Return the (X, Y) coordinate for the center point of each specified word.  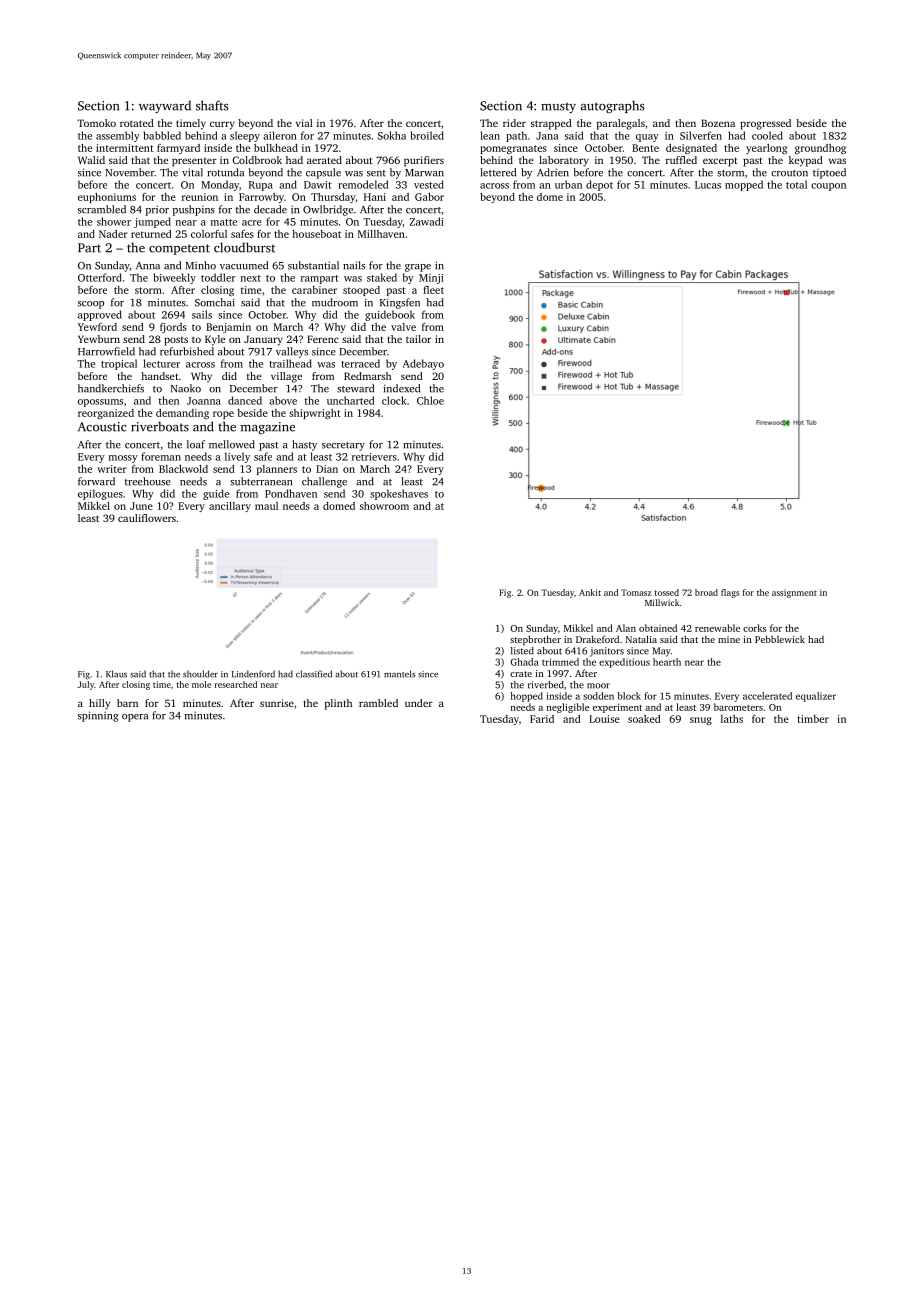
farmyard (178, 149)
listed (522, 651)
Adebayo (423, 364)
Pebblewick (780, 639)
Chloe (430, 400)
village (286, 377)
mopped (744, 185)
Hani (375, 197)
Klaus (116, 674)
